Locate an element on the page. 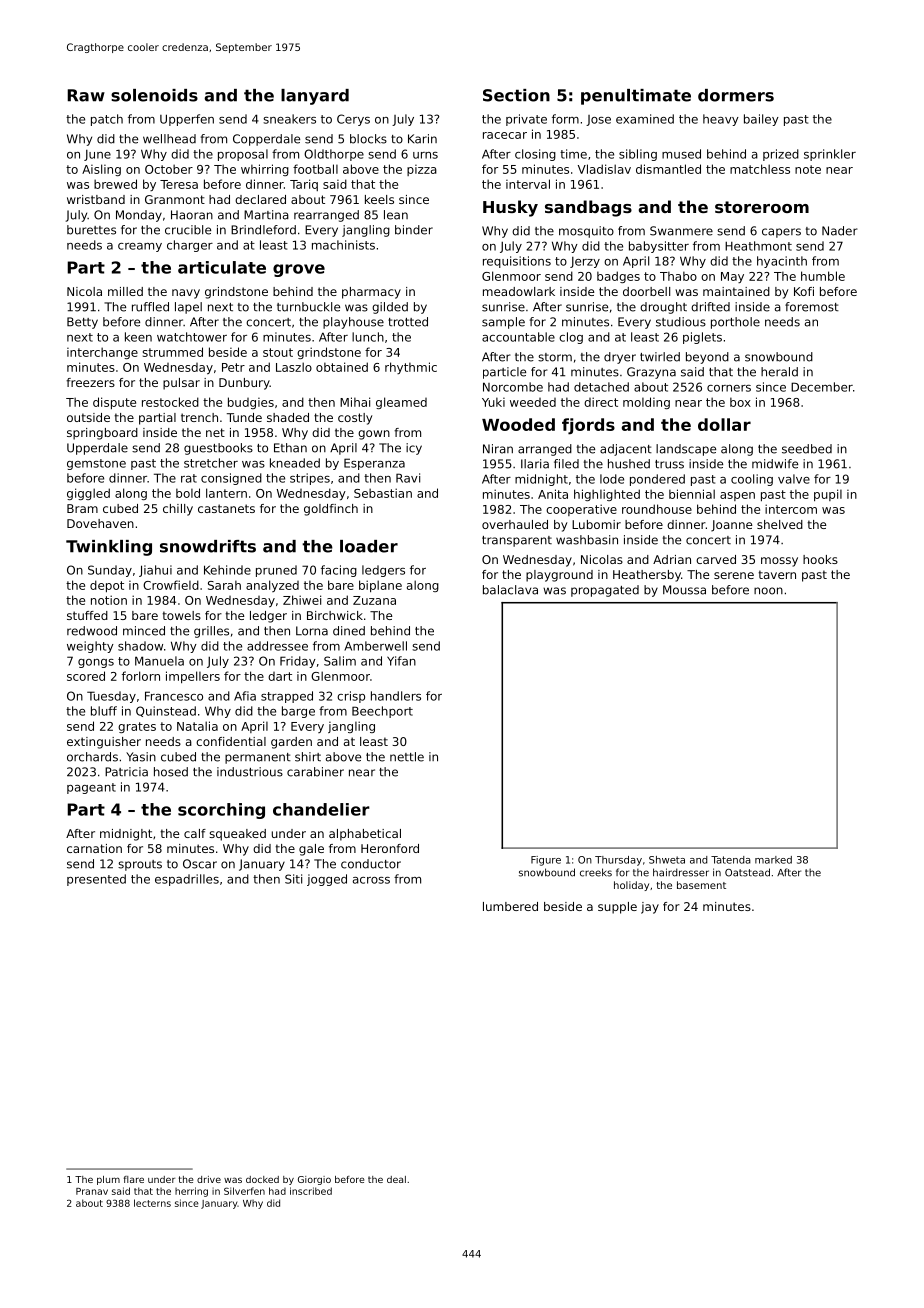 The height and width of the page is (1308, 924). Swanmere is located at coordinates (681, 231).
